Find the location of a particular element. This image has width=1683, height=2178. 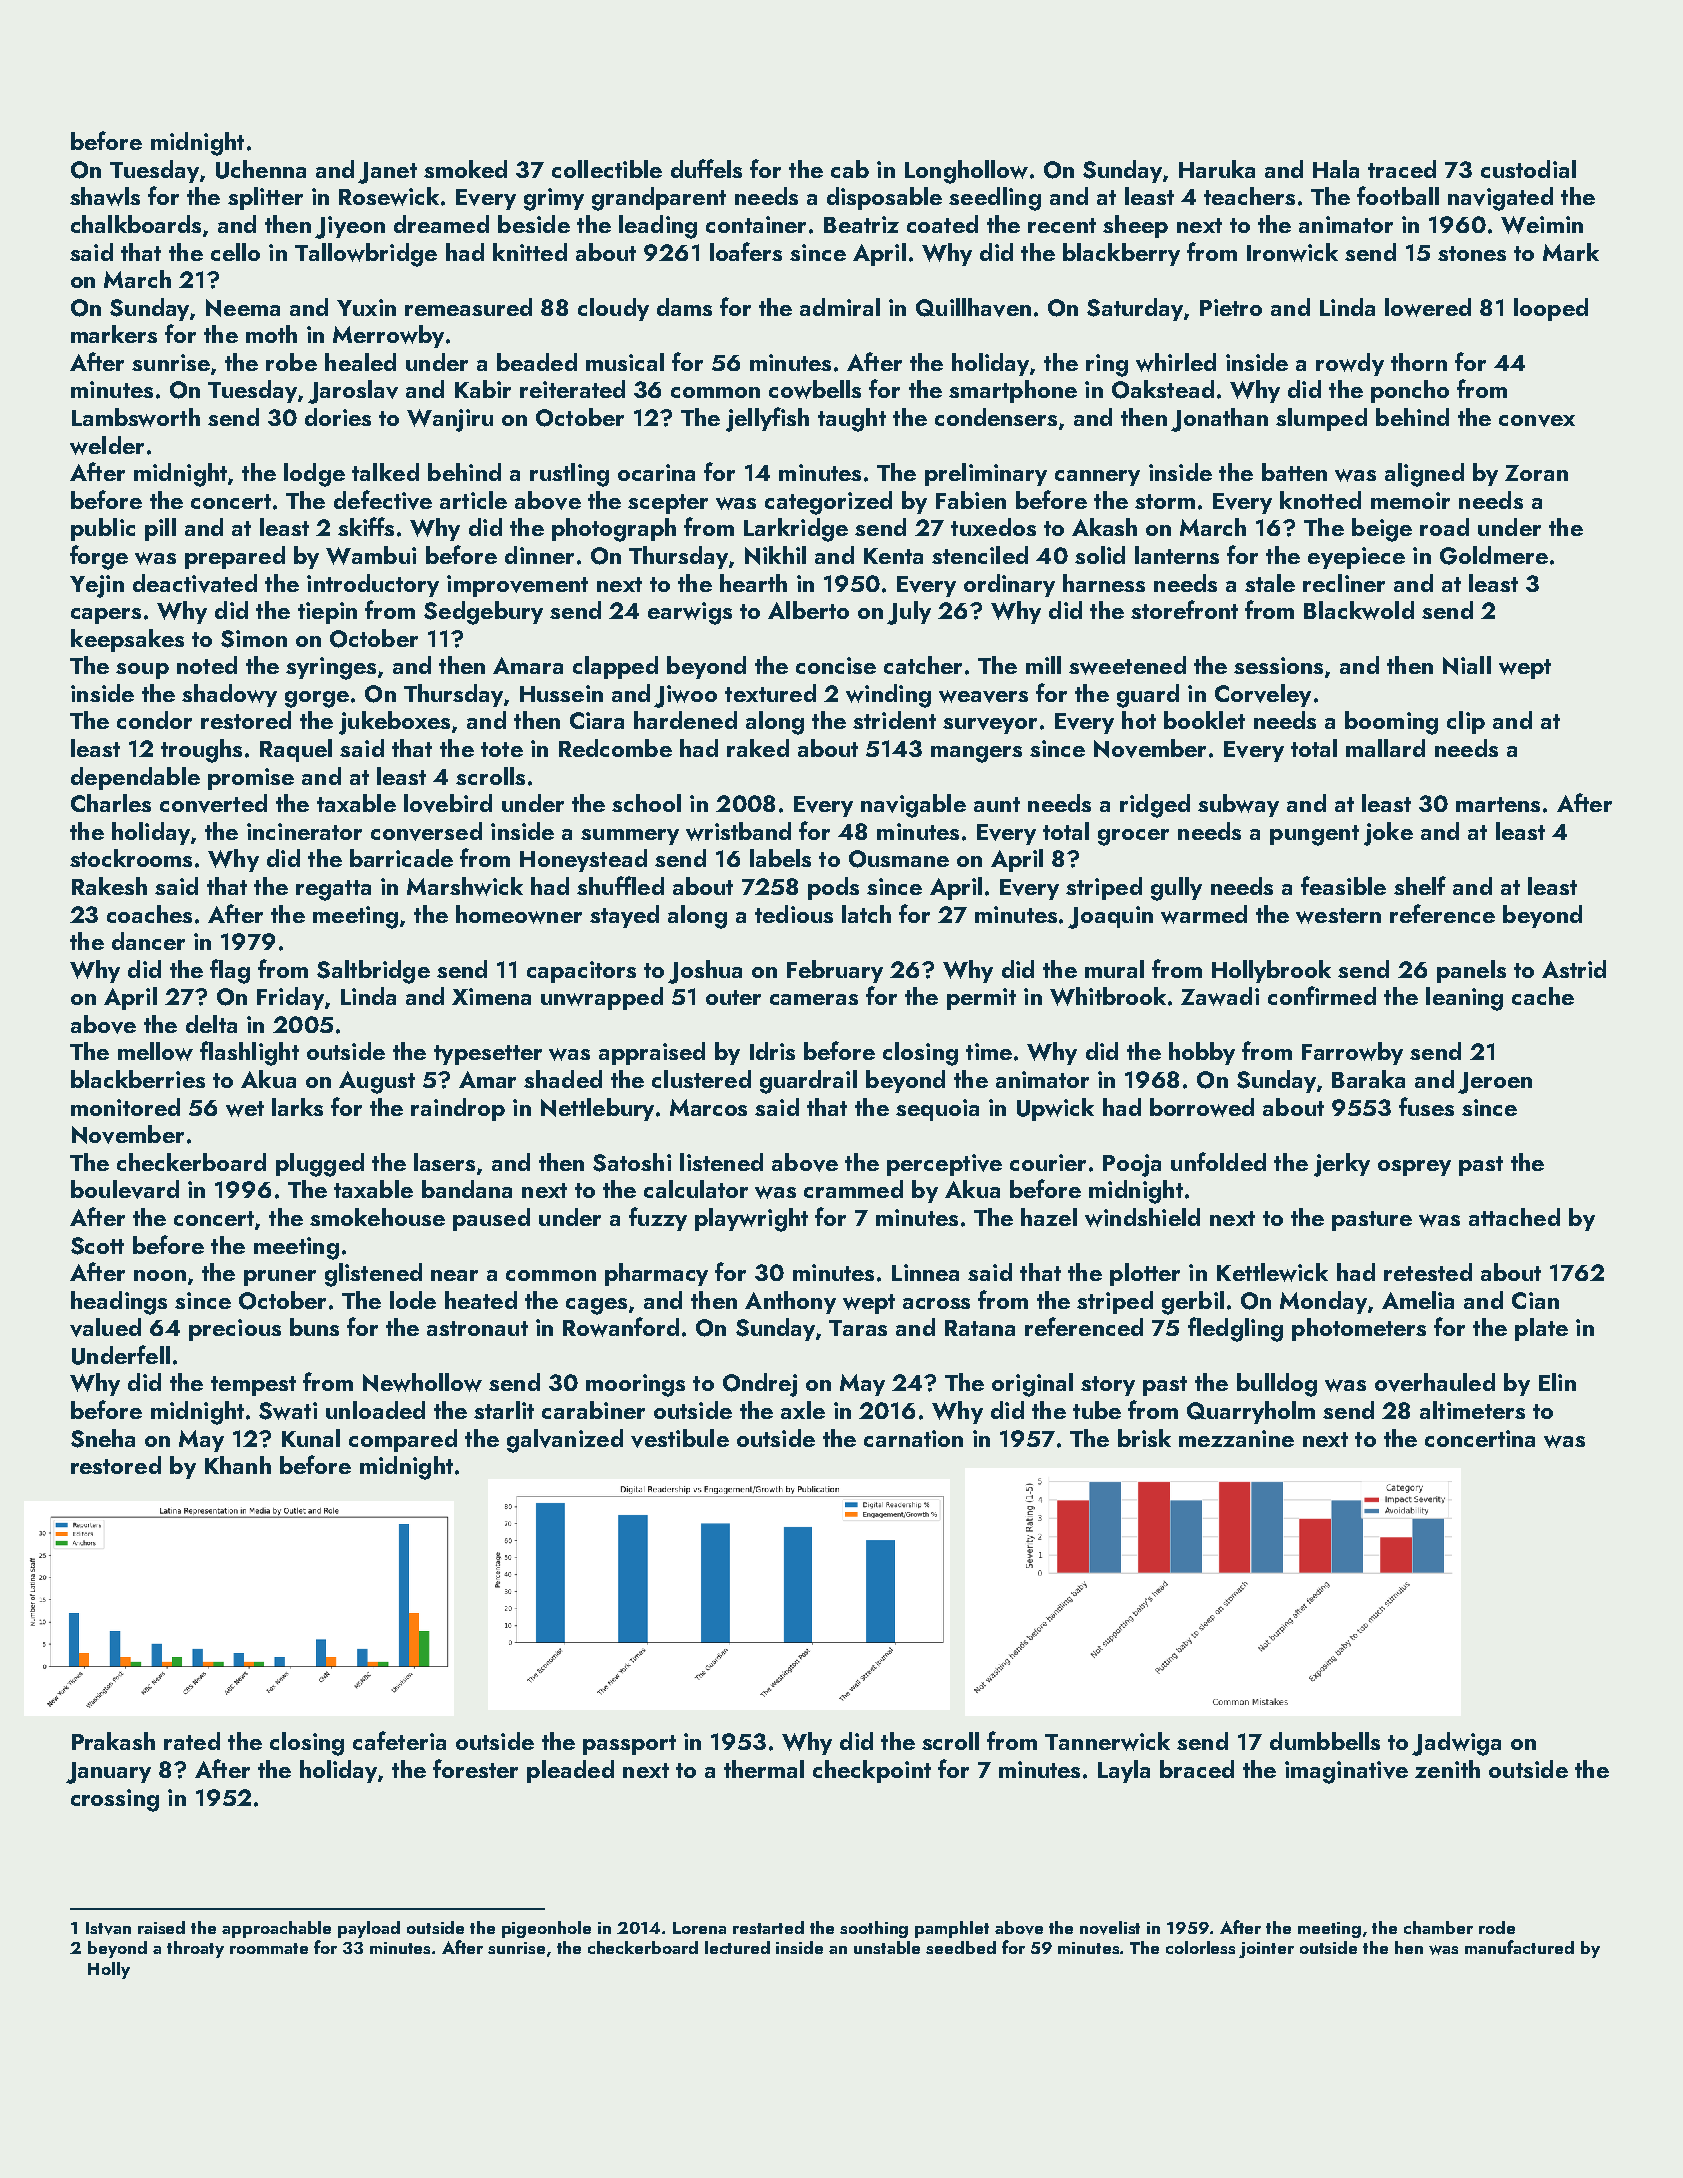

mallard is located at coordinates (1385, 748).
